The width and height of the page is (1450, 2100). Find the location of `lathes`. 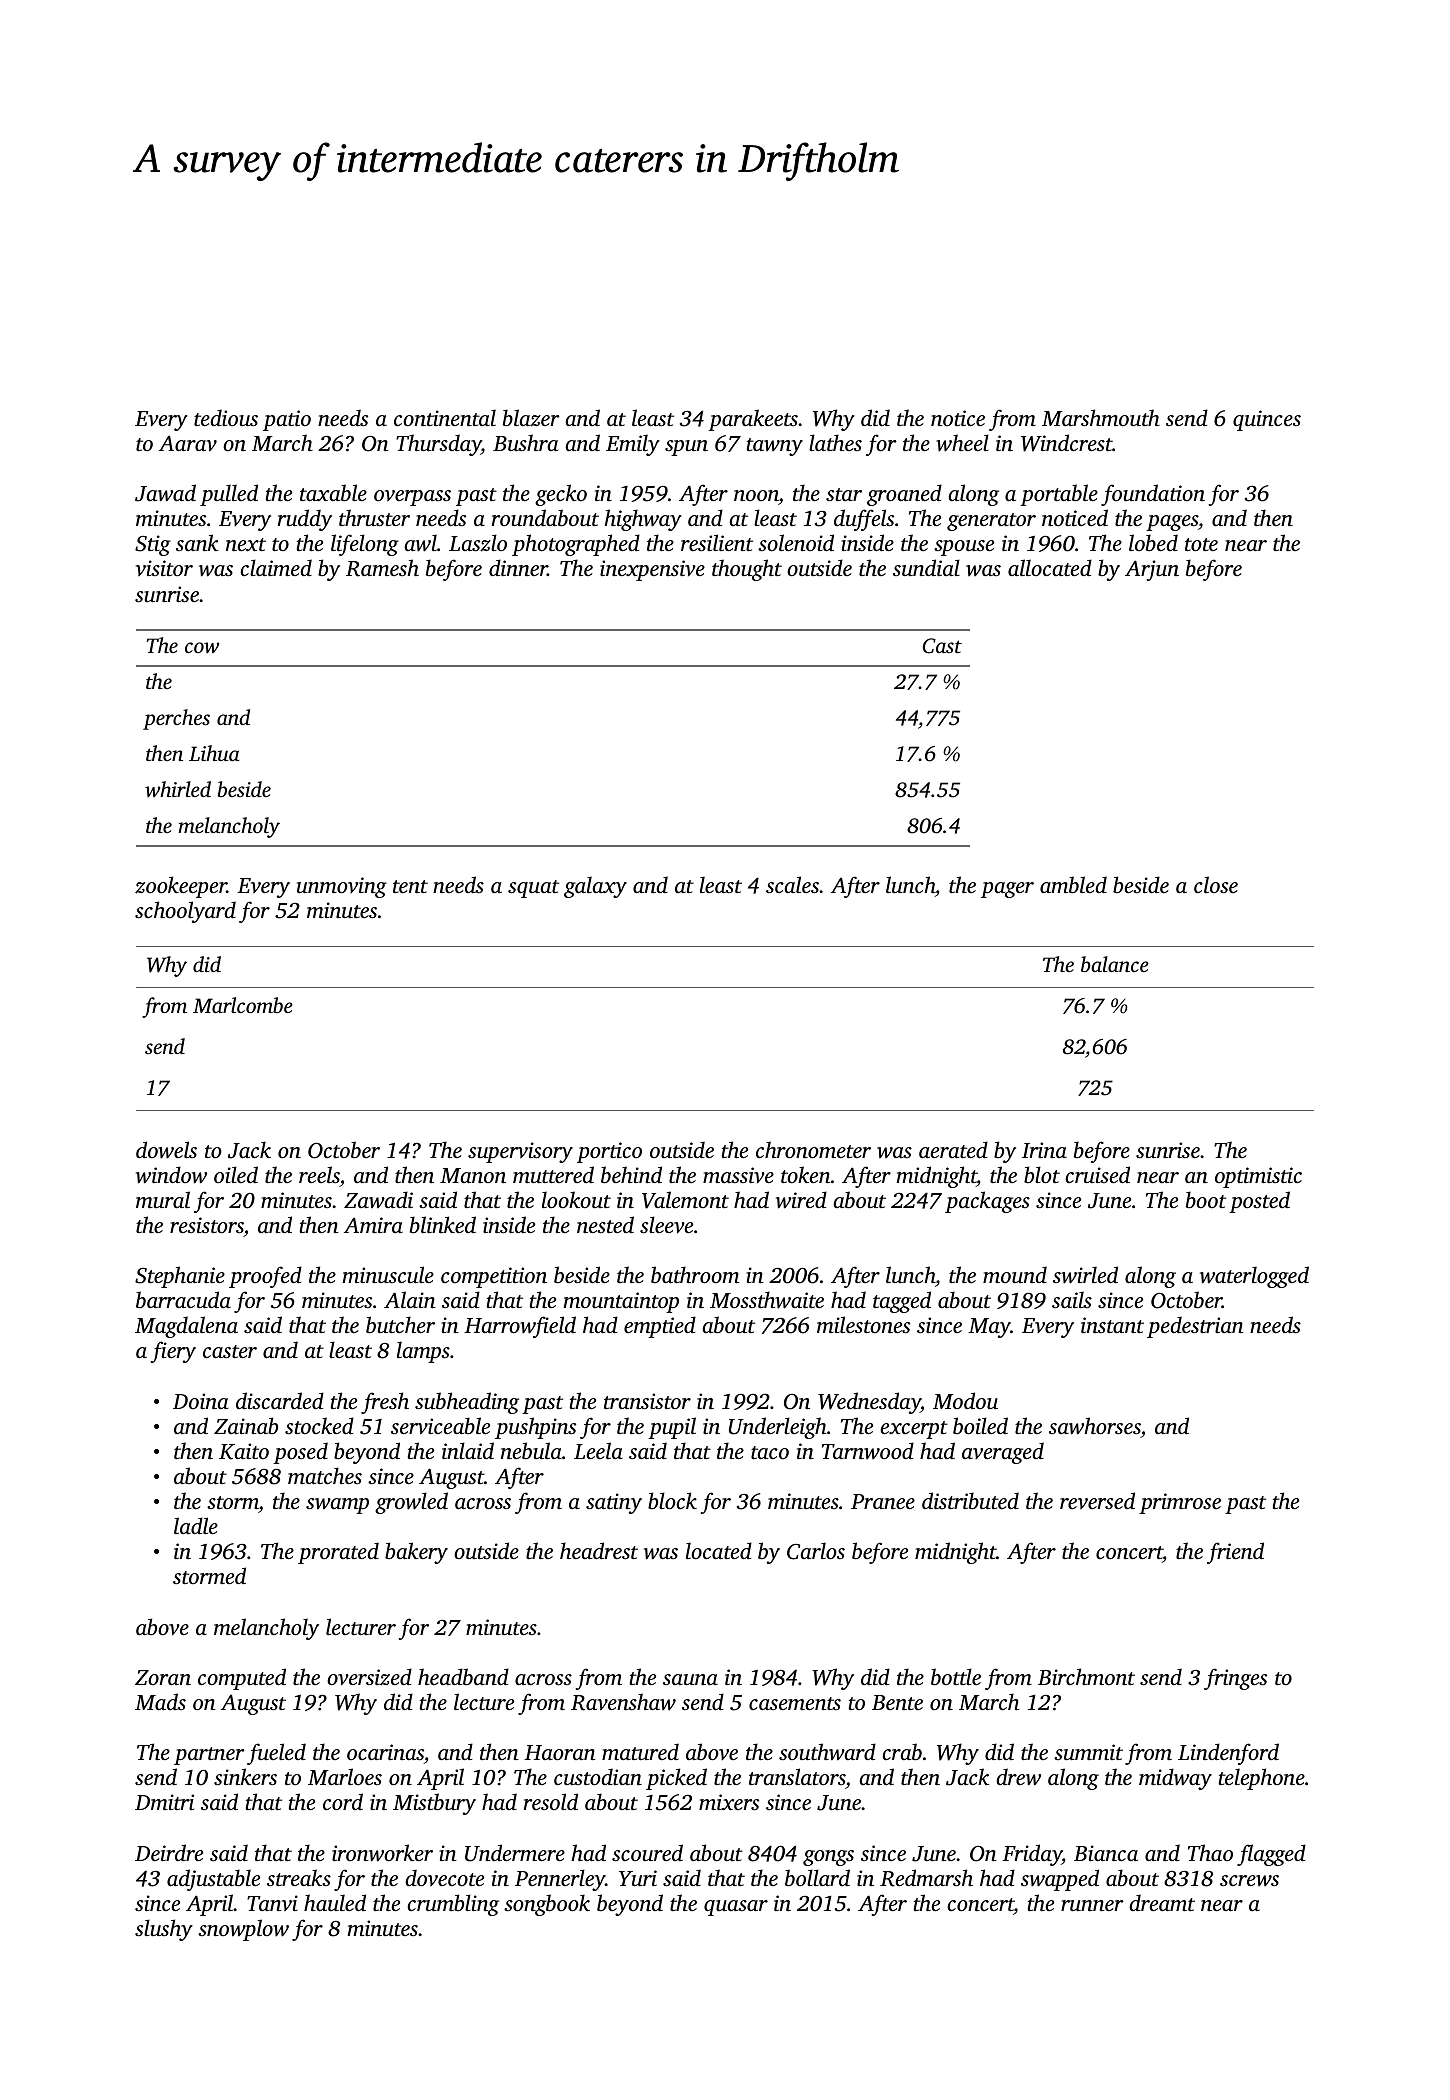

lathes is located at coordinates (835, 442).
